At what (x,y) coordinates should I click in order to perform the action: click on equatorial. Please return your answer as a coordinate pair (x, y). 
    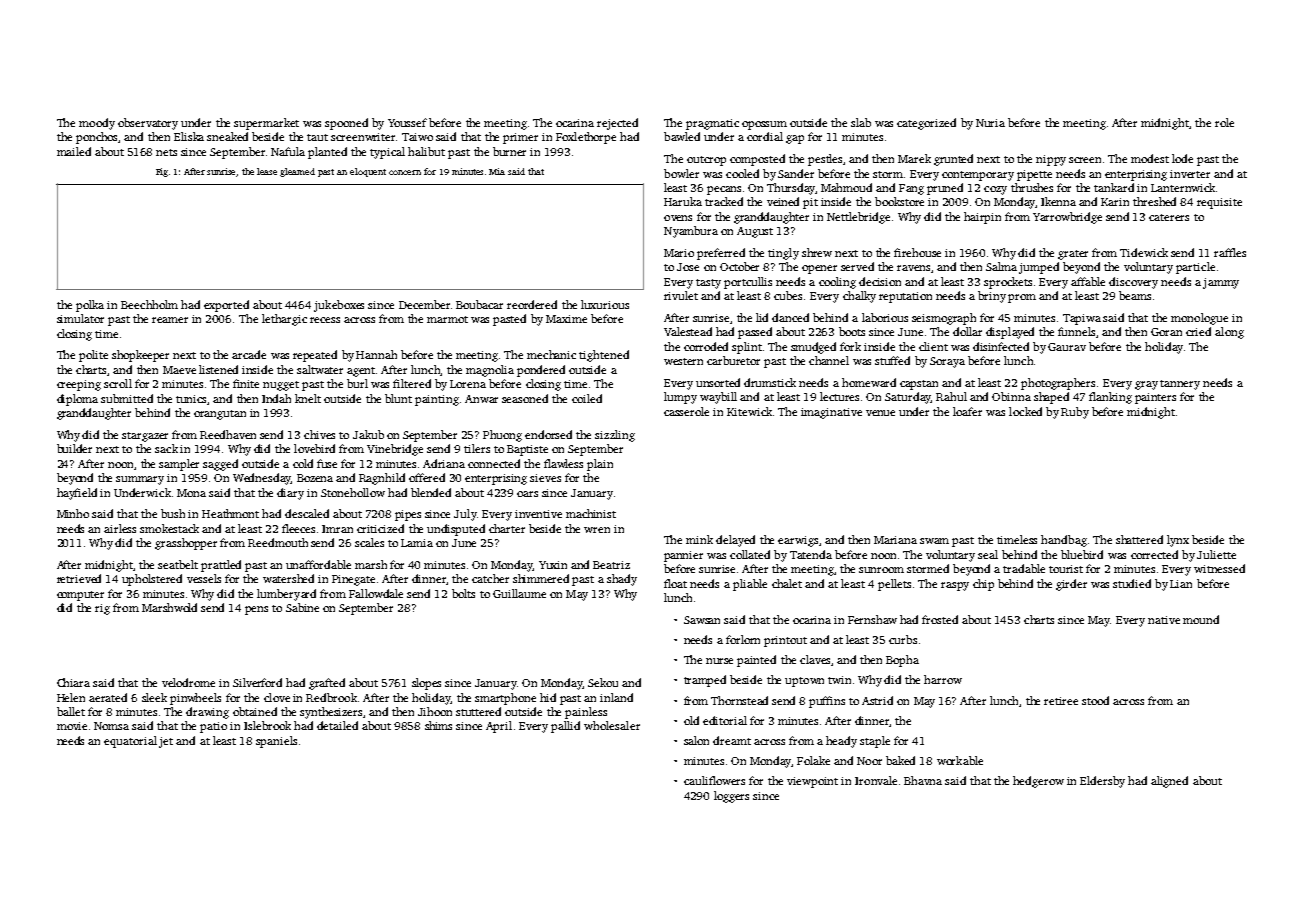
    Looking at the image, I should click on (130, 742).
